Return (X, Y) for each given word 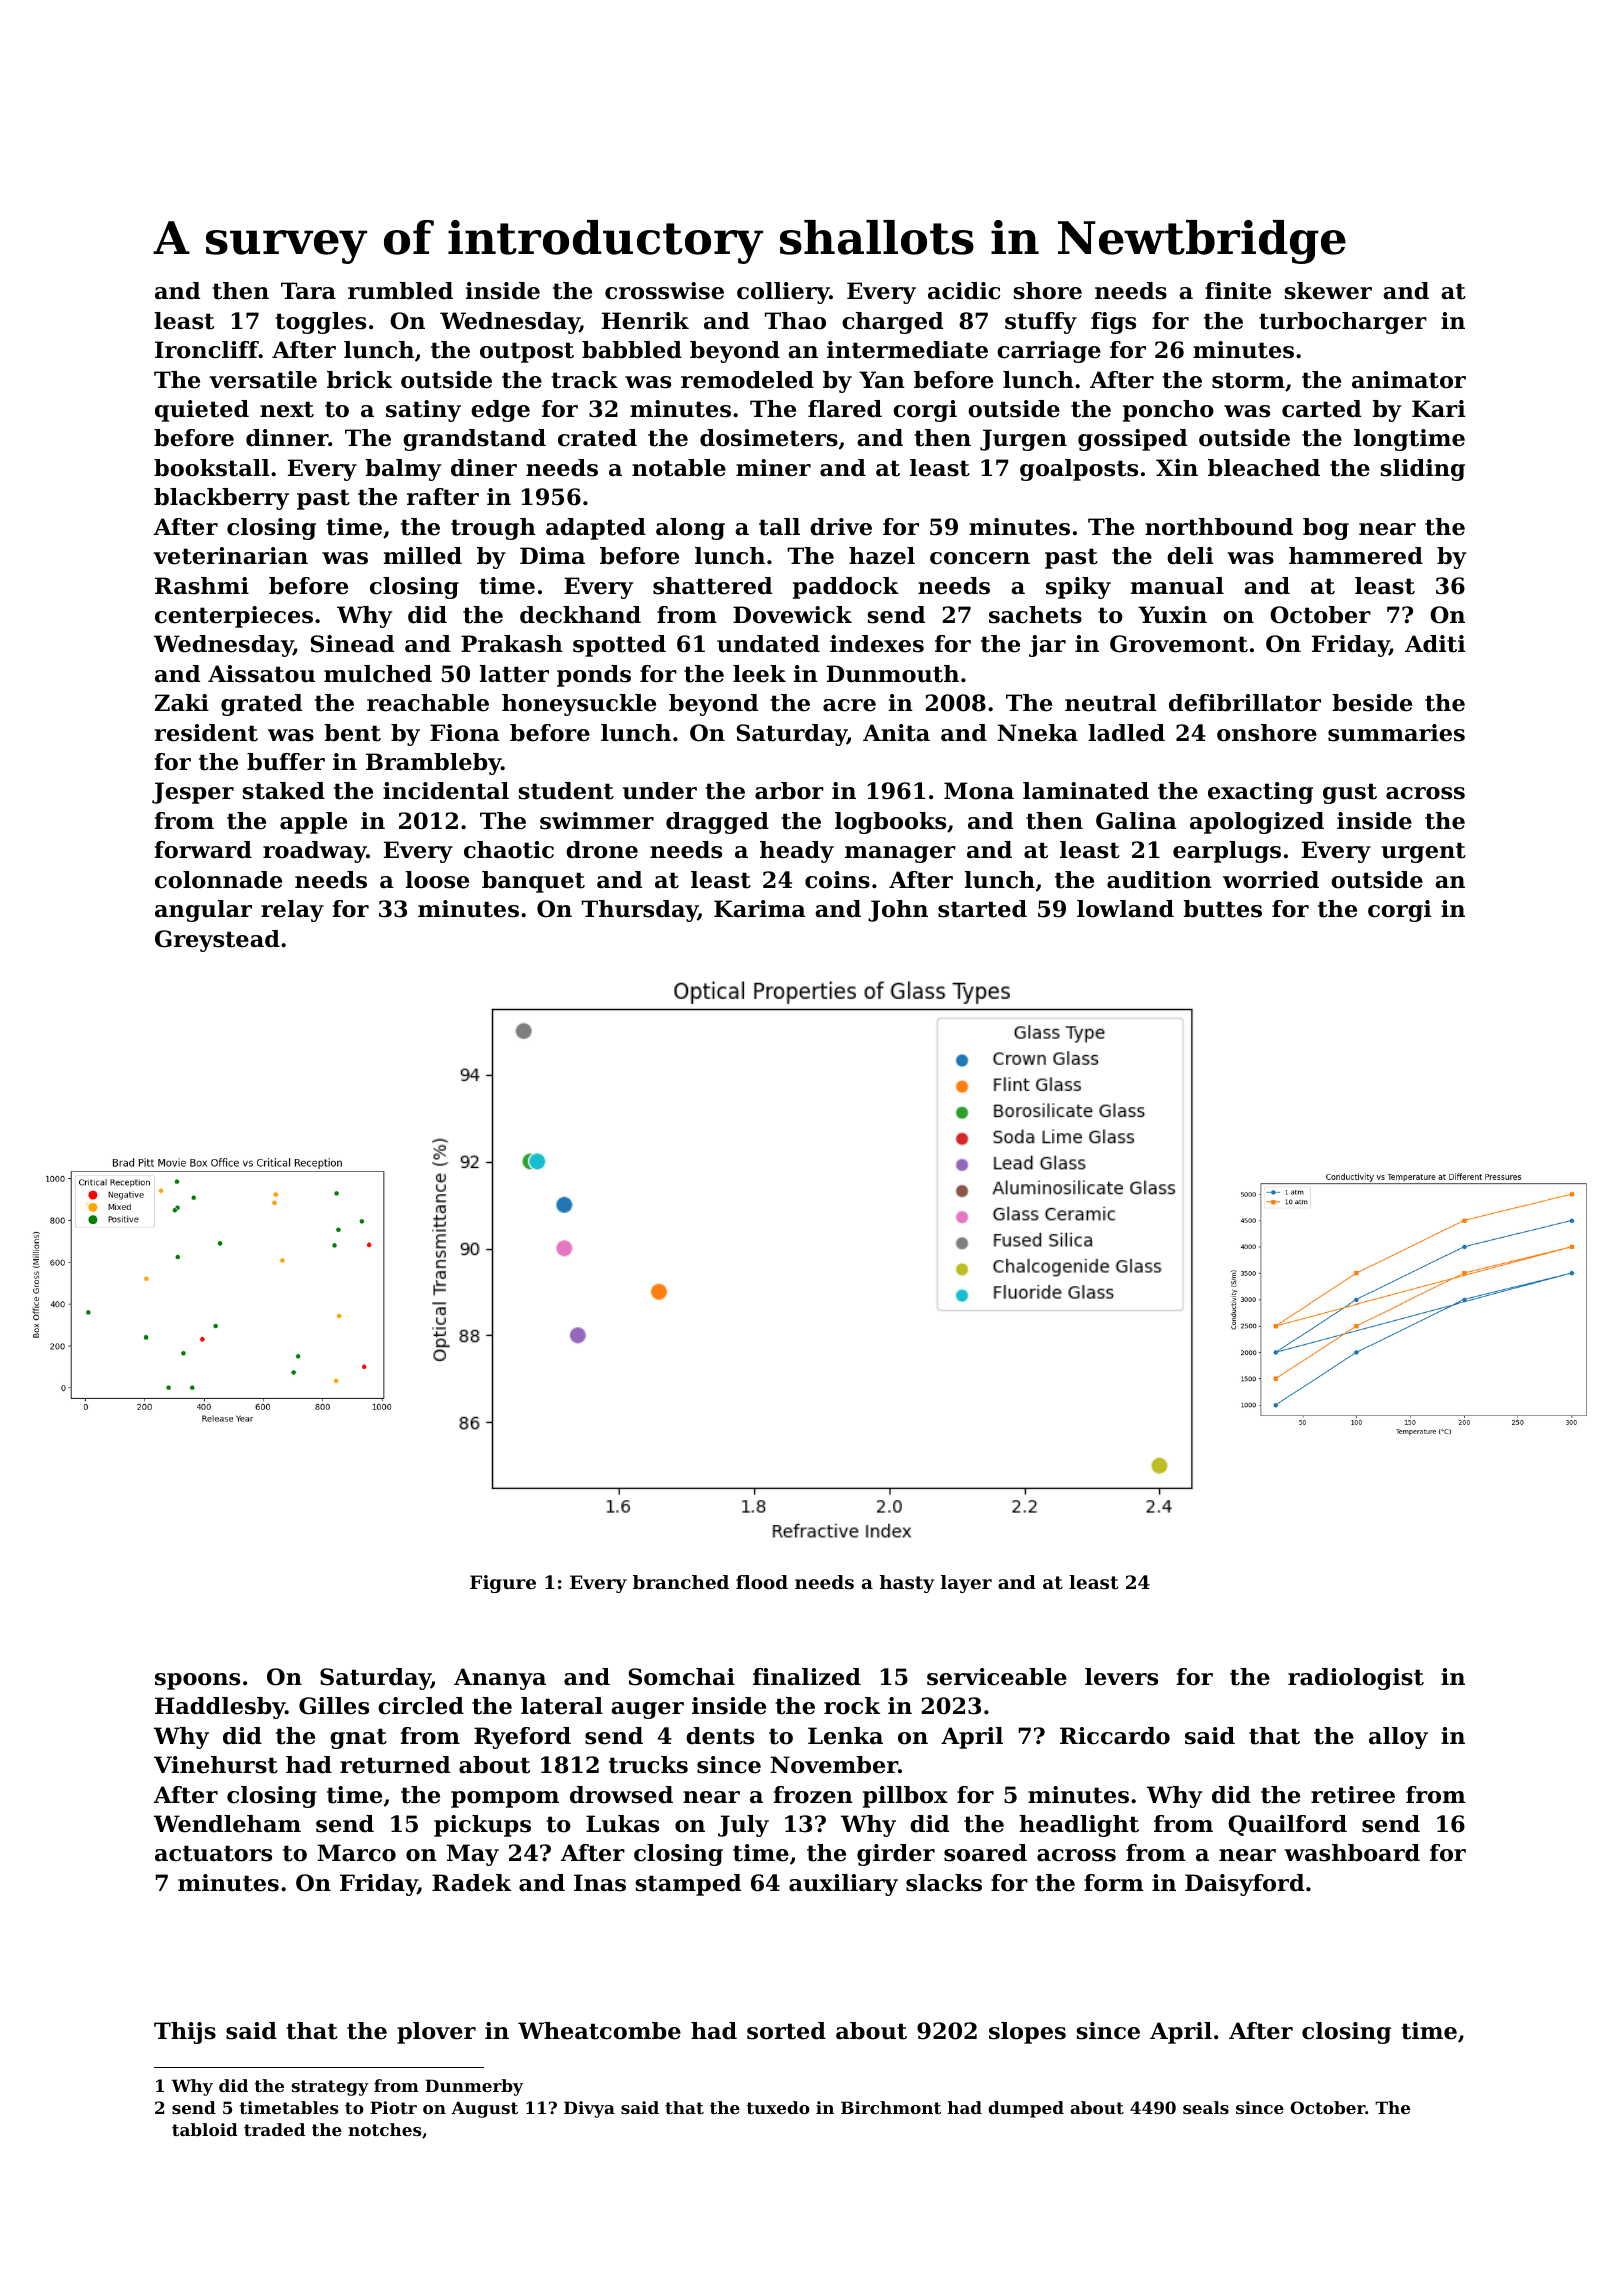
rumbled (400, 291)
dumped (1026, 2109)
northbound (1219, 527)
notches (385, 2129)
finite (1238, 291)
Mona (979, 791)
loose (437, 880)
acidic (964, 291)
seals (1206, 2107)
